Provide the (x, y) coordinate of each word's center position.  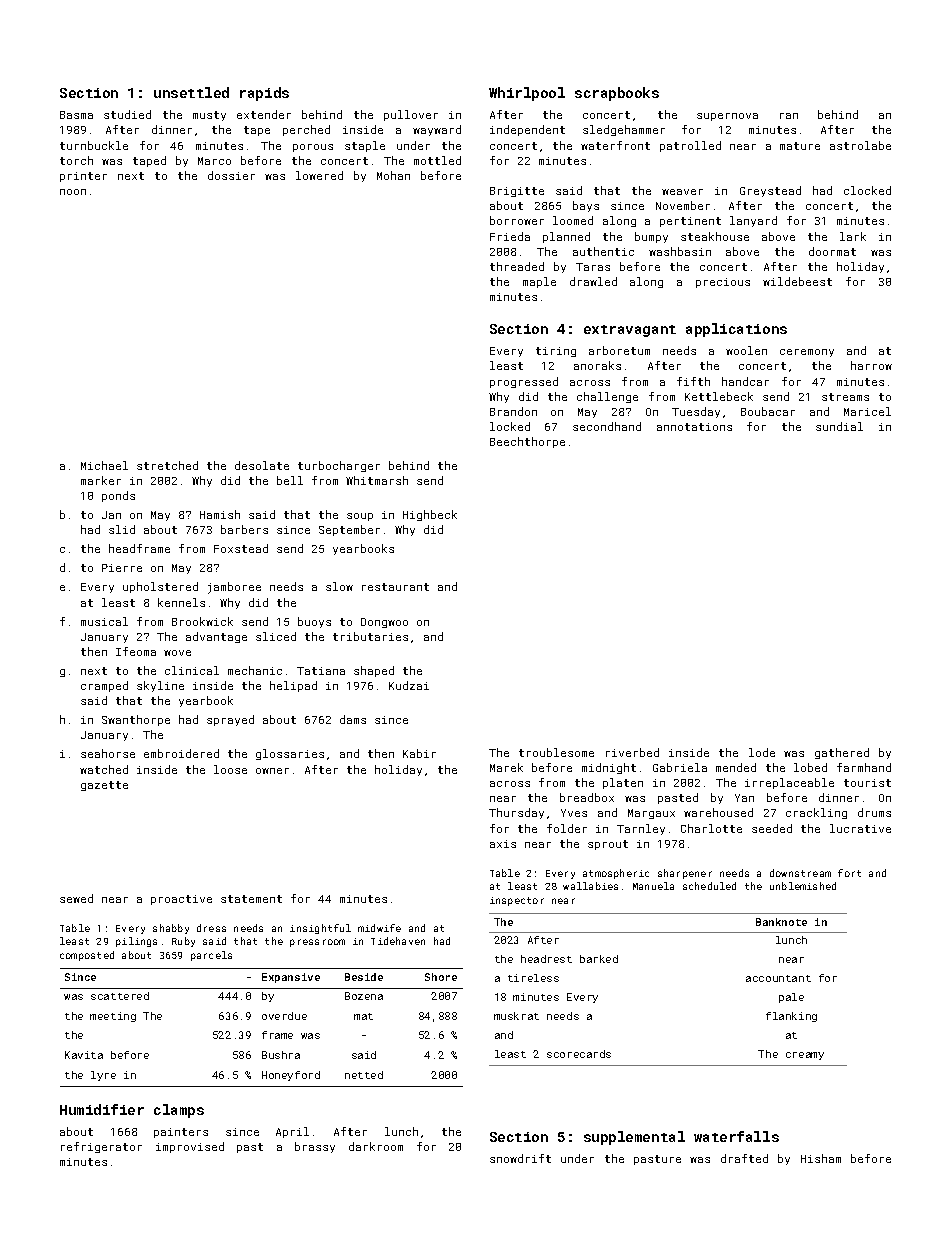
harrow (871, 365)
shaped (374, 671)
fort (849, 873)
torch (76, 160)
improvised (190, 1147)
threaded (517, 266)
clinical (192, 670)
